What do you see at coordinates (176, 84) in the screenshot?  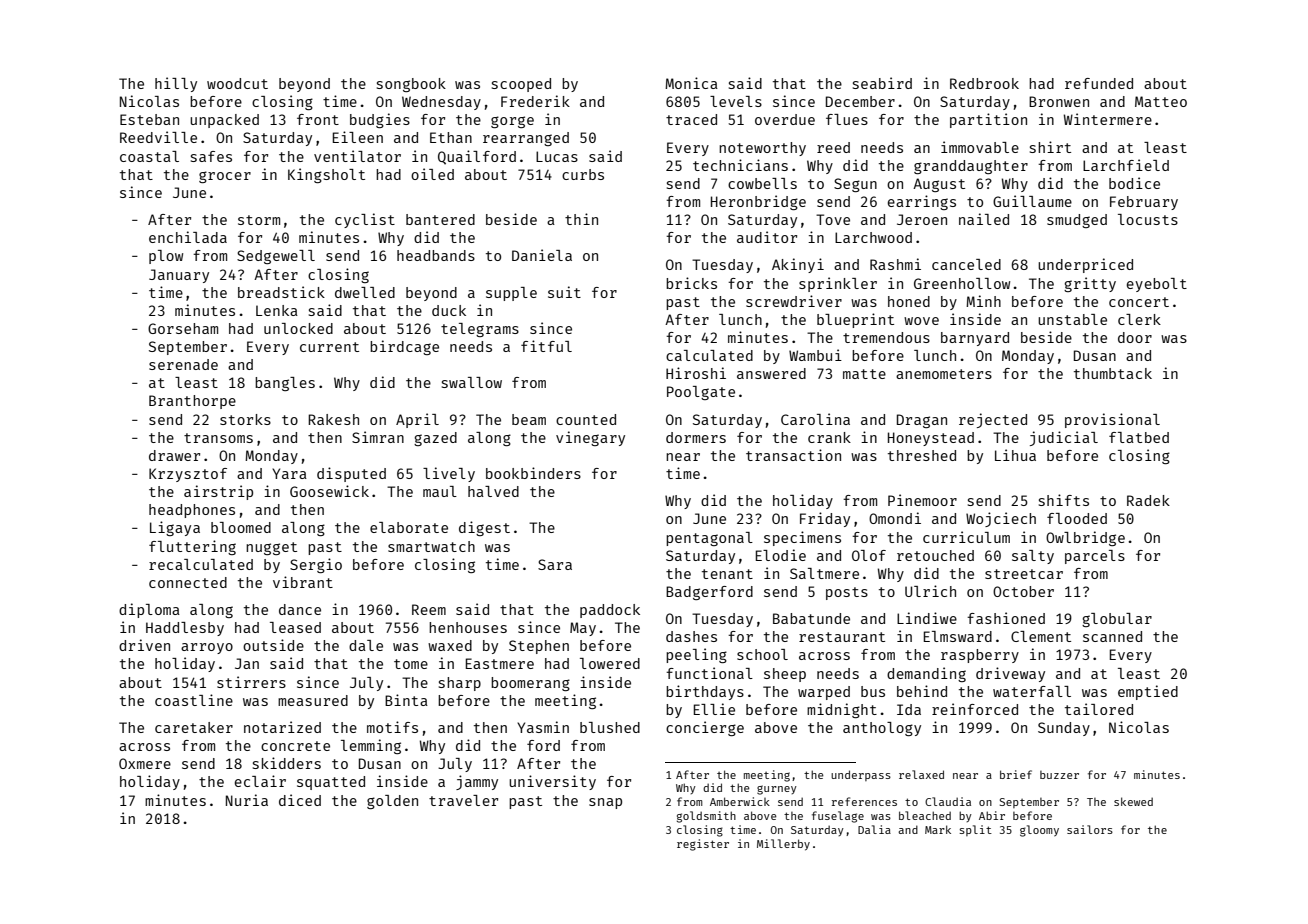 I see `hilly` at bounding box center [176, 84].
